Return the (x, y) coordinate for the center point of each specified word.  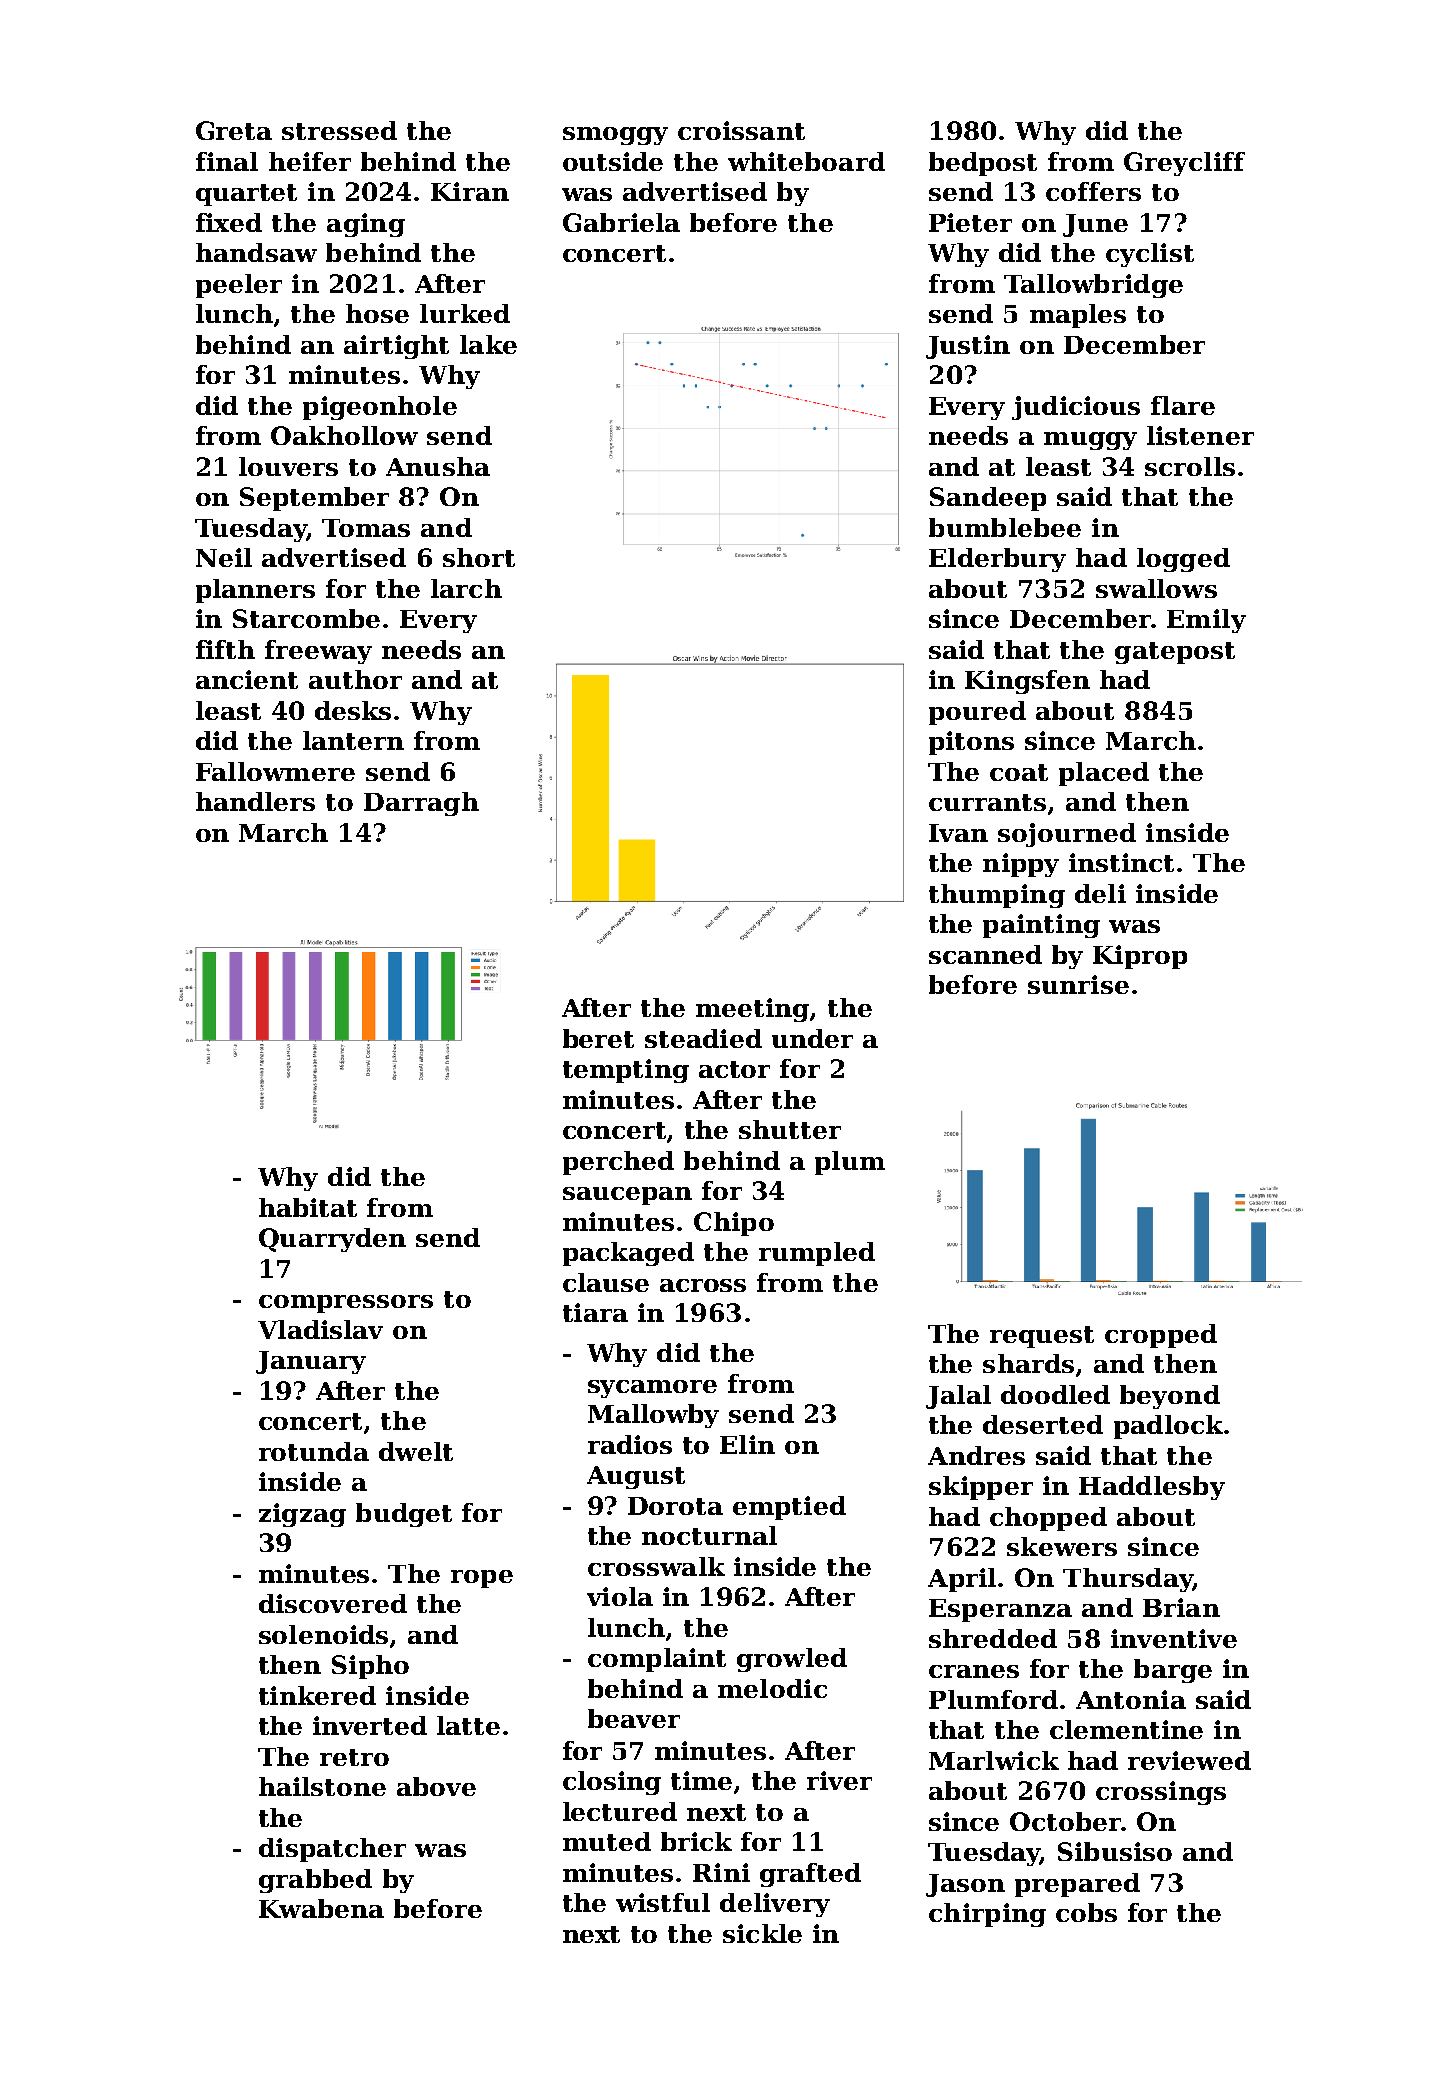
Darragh (421, 804)
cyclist (1150, 255)
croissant (741, 130)
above (436, 1786)
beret (598, 1038)
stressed (339, 130)
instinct (1121, 862)
